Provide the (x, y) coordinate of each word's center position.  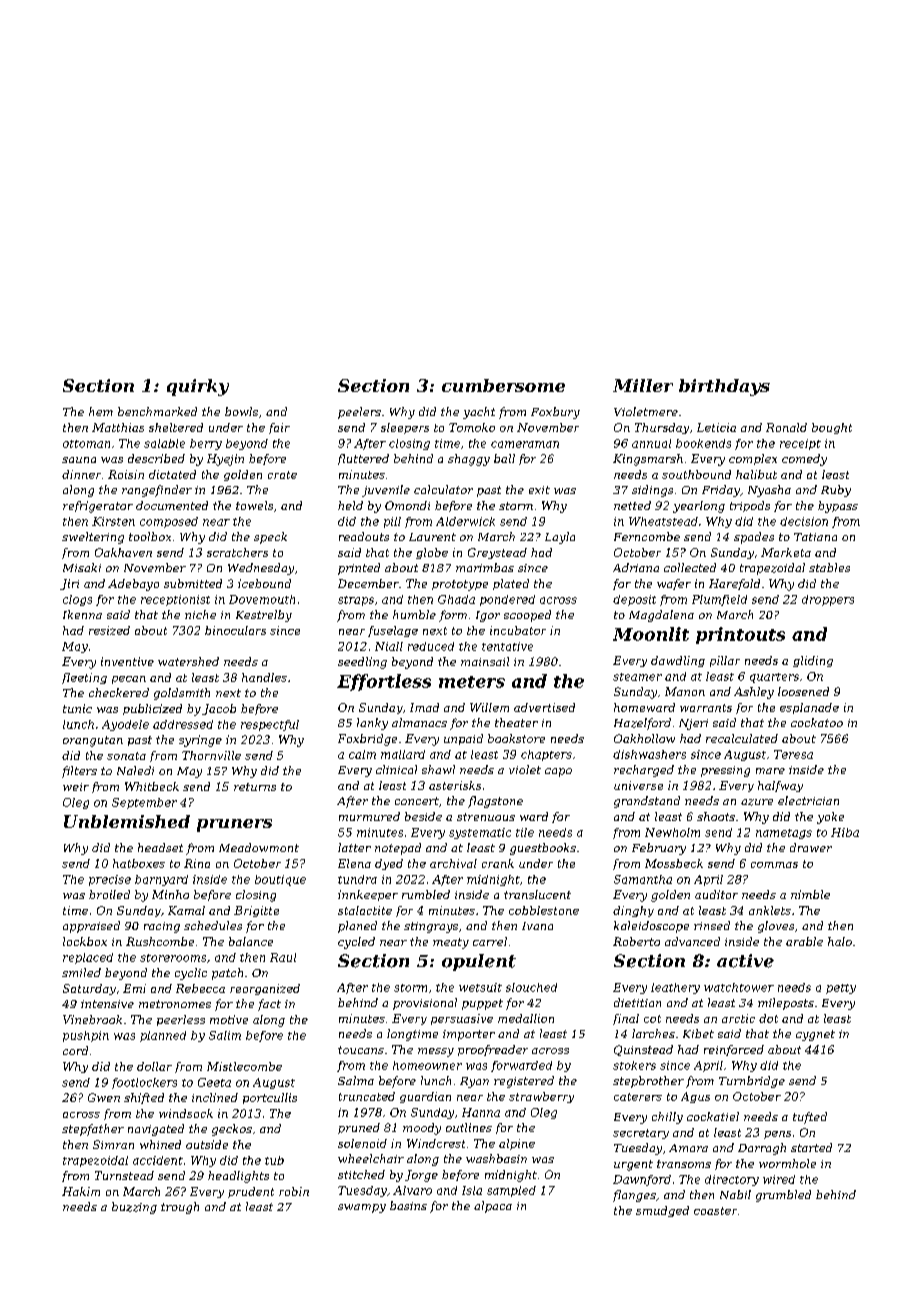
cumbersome (503, 385)
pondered (507, 600)
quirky (198, 387)
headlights (238, 1177)
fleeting (84, 678)
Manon (685, 691)
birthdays (724, 387)
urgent (633, 1165)
